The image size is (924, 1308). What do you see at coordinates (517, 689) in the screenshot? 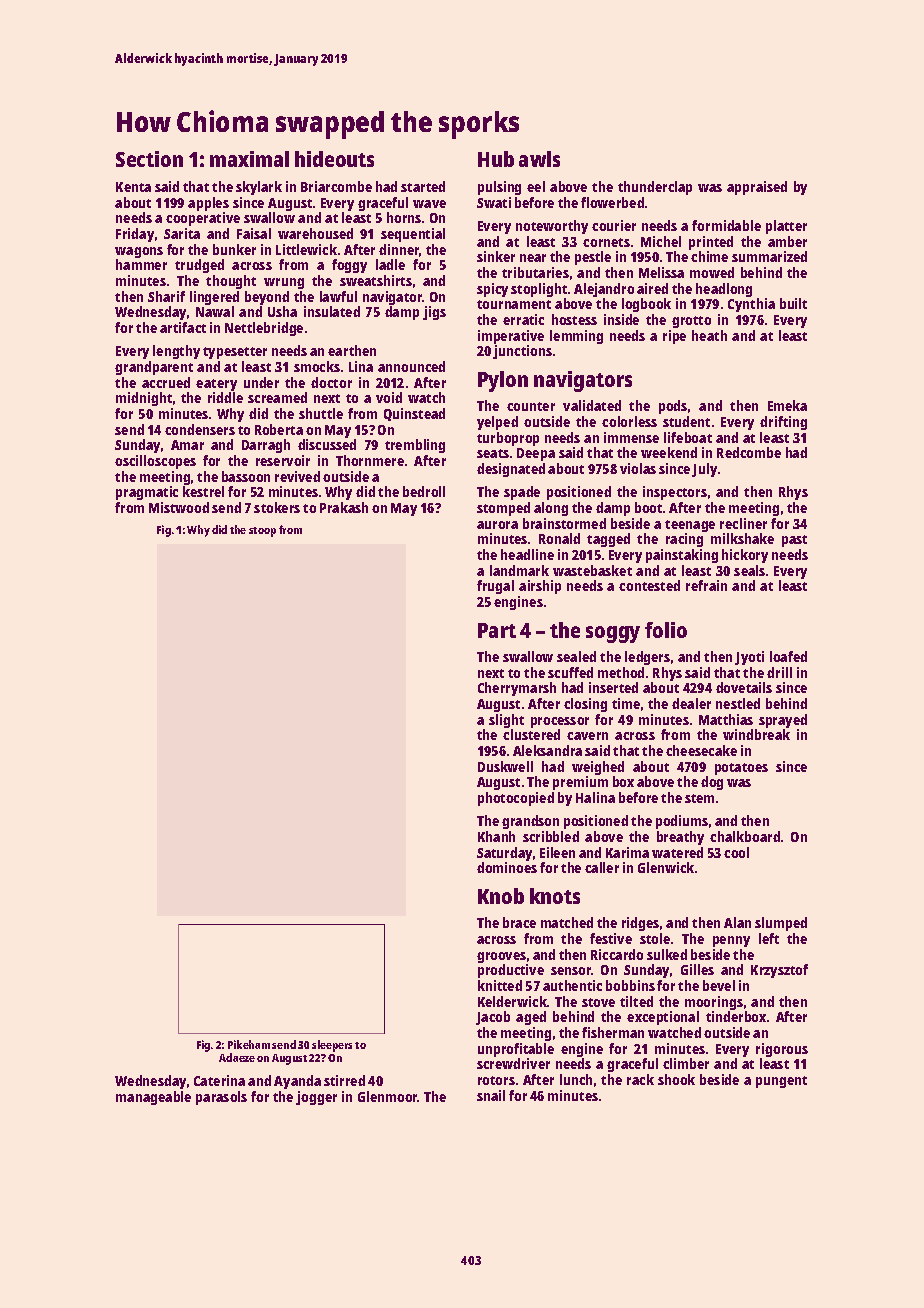
I see `Cherrymarsh` at bounding box center [517, 689].
